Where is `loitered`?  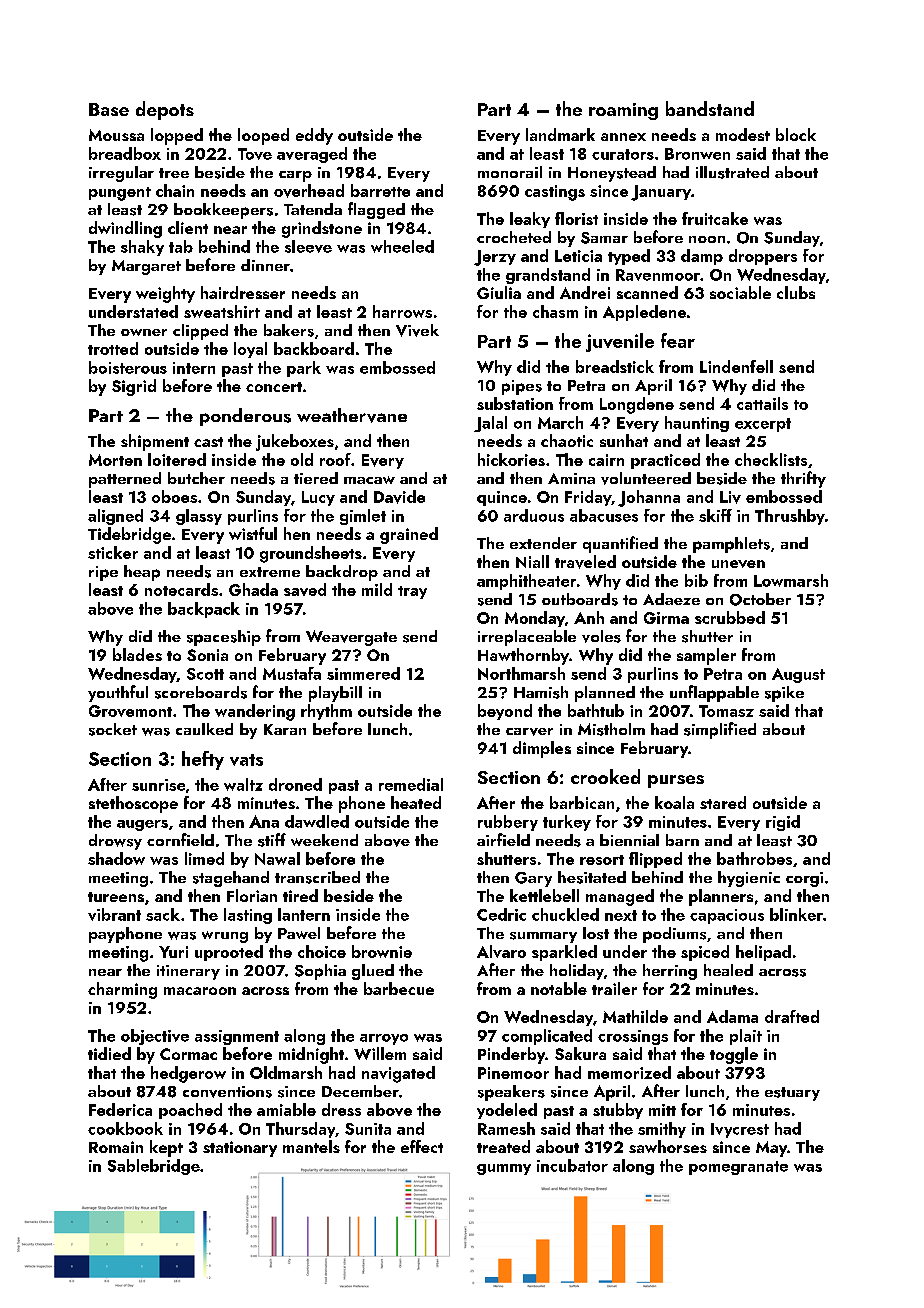
loitered is located at coordinates (177, 459).
